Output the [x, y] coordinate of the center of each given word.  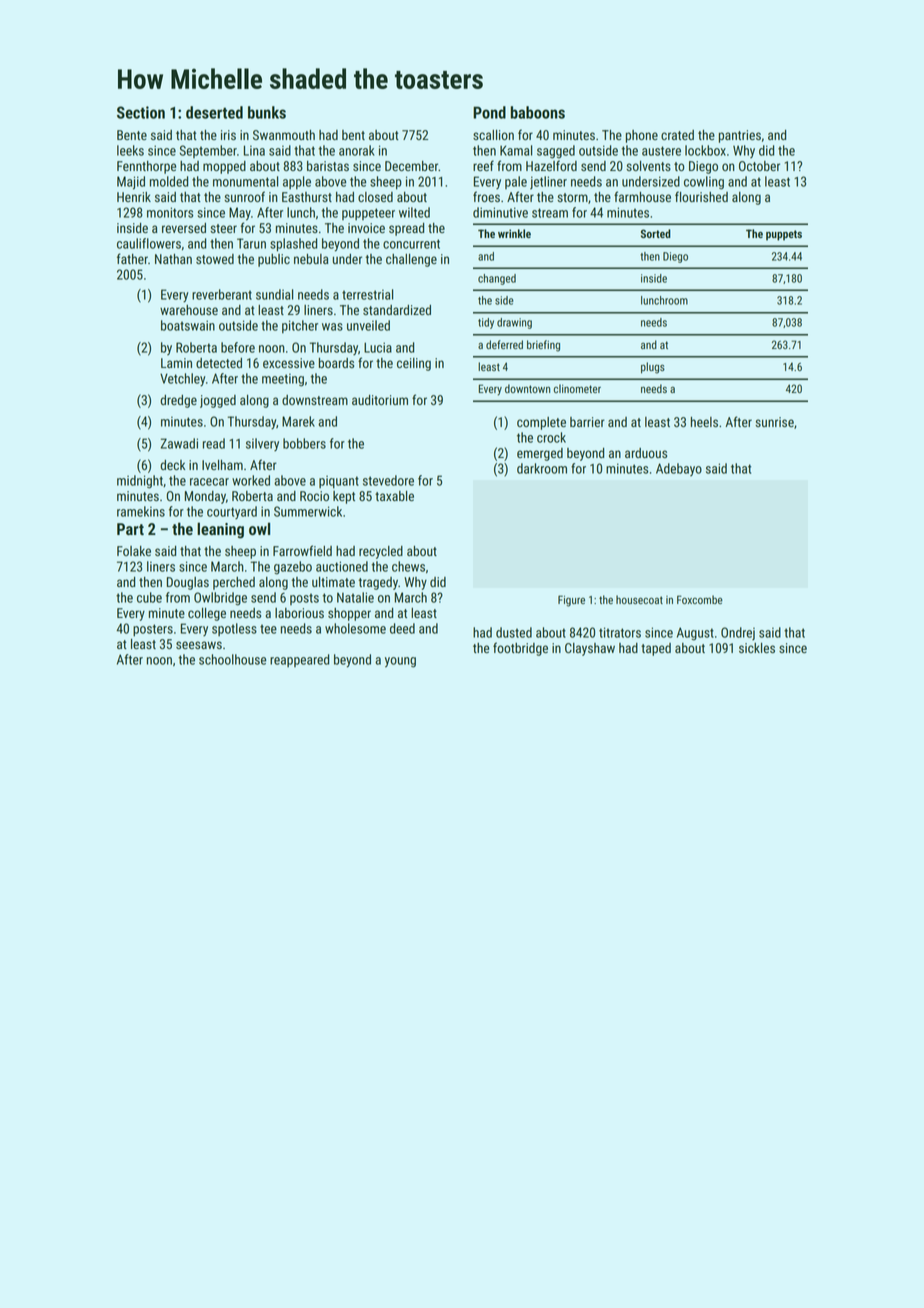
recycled [381, 552]
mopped [224, 167]
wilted [414, 212]
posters [153, 630]
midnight [140, 482]
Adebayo [679, 469]
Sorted [656, 233]
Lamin [176, 363]
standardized [397, 310]
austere [661, 151]
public [274, 260]
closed [375, 197]
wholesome [355, 628]
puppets [784, 235]
